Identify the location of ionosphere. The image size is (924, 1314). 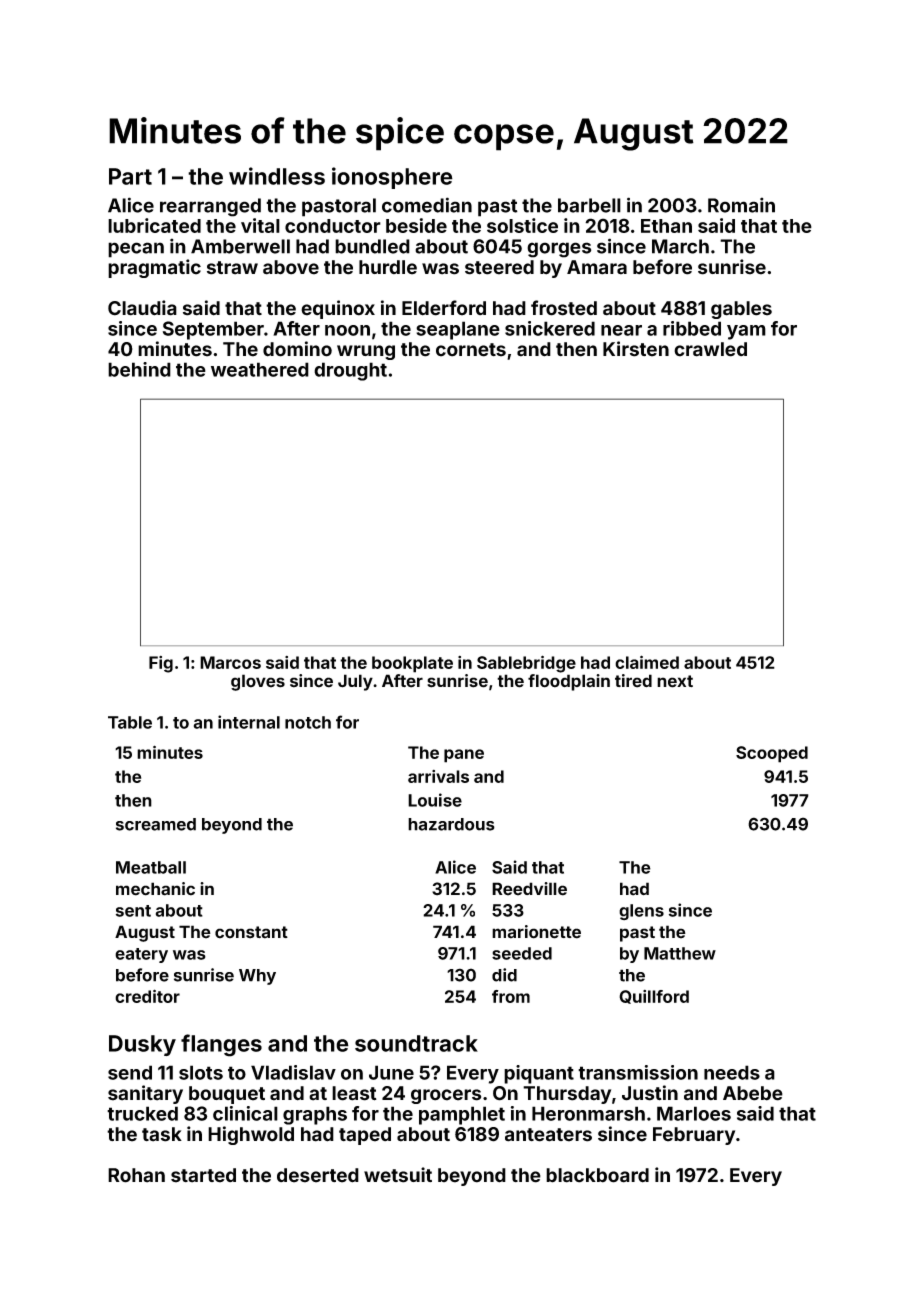
(392, 178).
